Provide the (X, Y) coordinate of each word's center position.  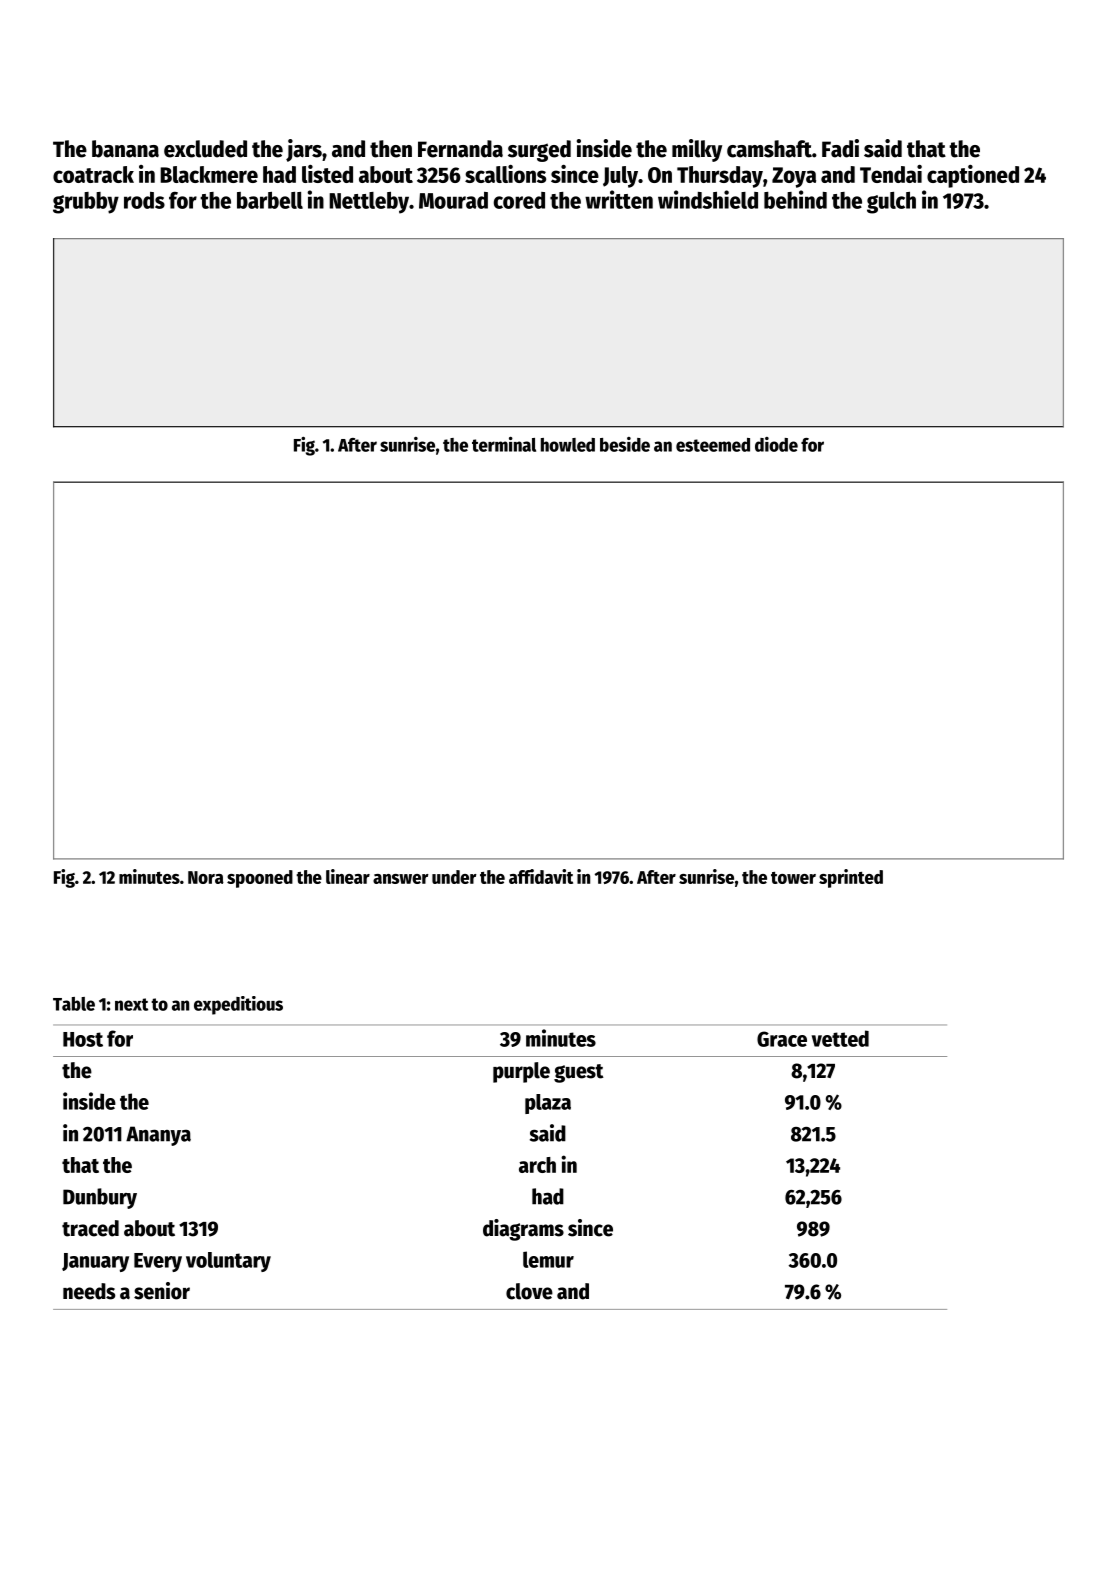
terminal (504, 444)
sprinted (851, 878)
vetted (840, 1038)
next (131, 1004)
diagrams (523, 1230)
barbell (270, 200)
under (454, 877)
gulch (891, 203)
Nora (206, 877)
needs (89, 1291)
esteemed (713, 445)
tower (793, 878)
